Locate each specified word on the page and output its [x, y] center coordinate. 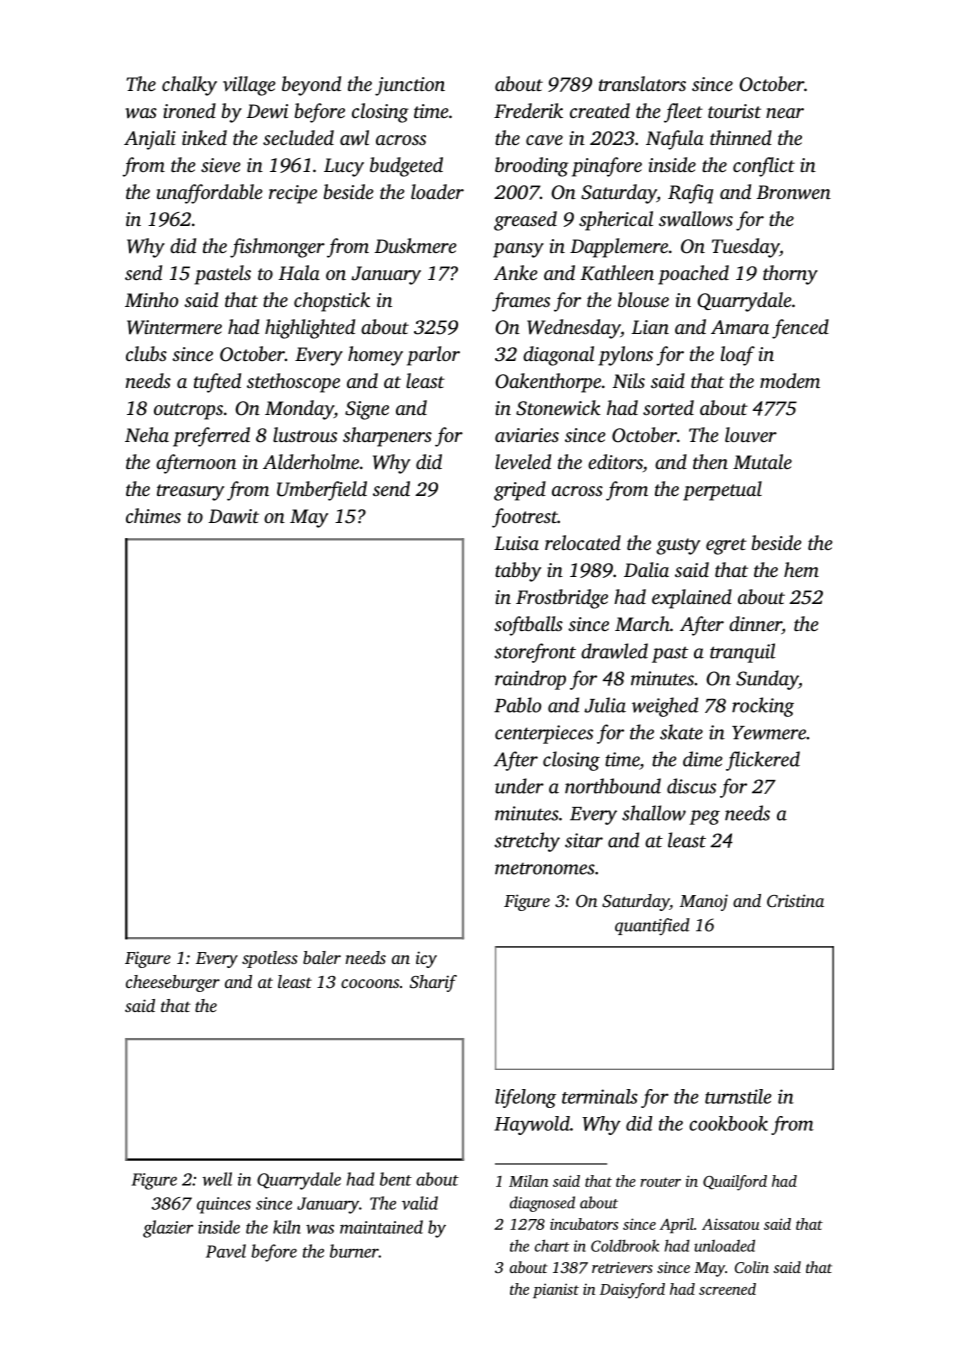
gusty [678, 546]
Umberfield [322, 491]
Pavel [226, 1251]
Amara [740, 327]
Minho [151, 299]
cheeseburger [173, 983]
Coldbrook [625, 1246]
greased [525, 221]
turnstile [738, 1096]
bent [396, 1179]
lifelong [525, 1098]
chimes [153, 515]
